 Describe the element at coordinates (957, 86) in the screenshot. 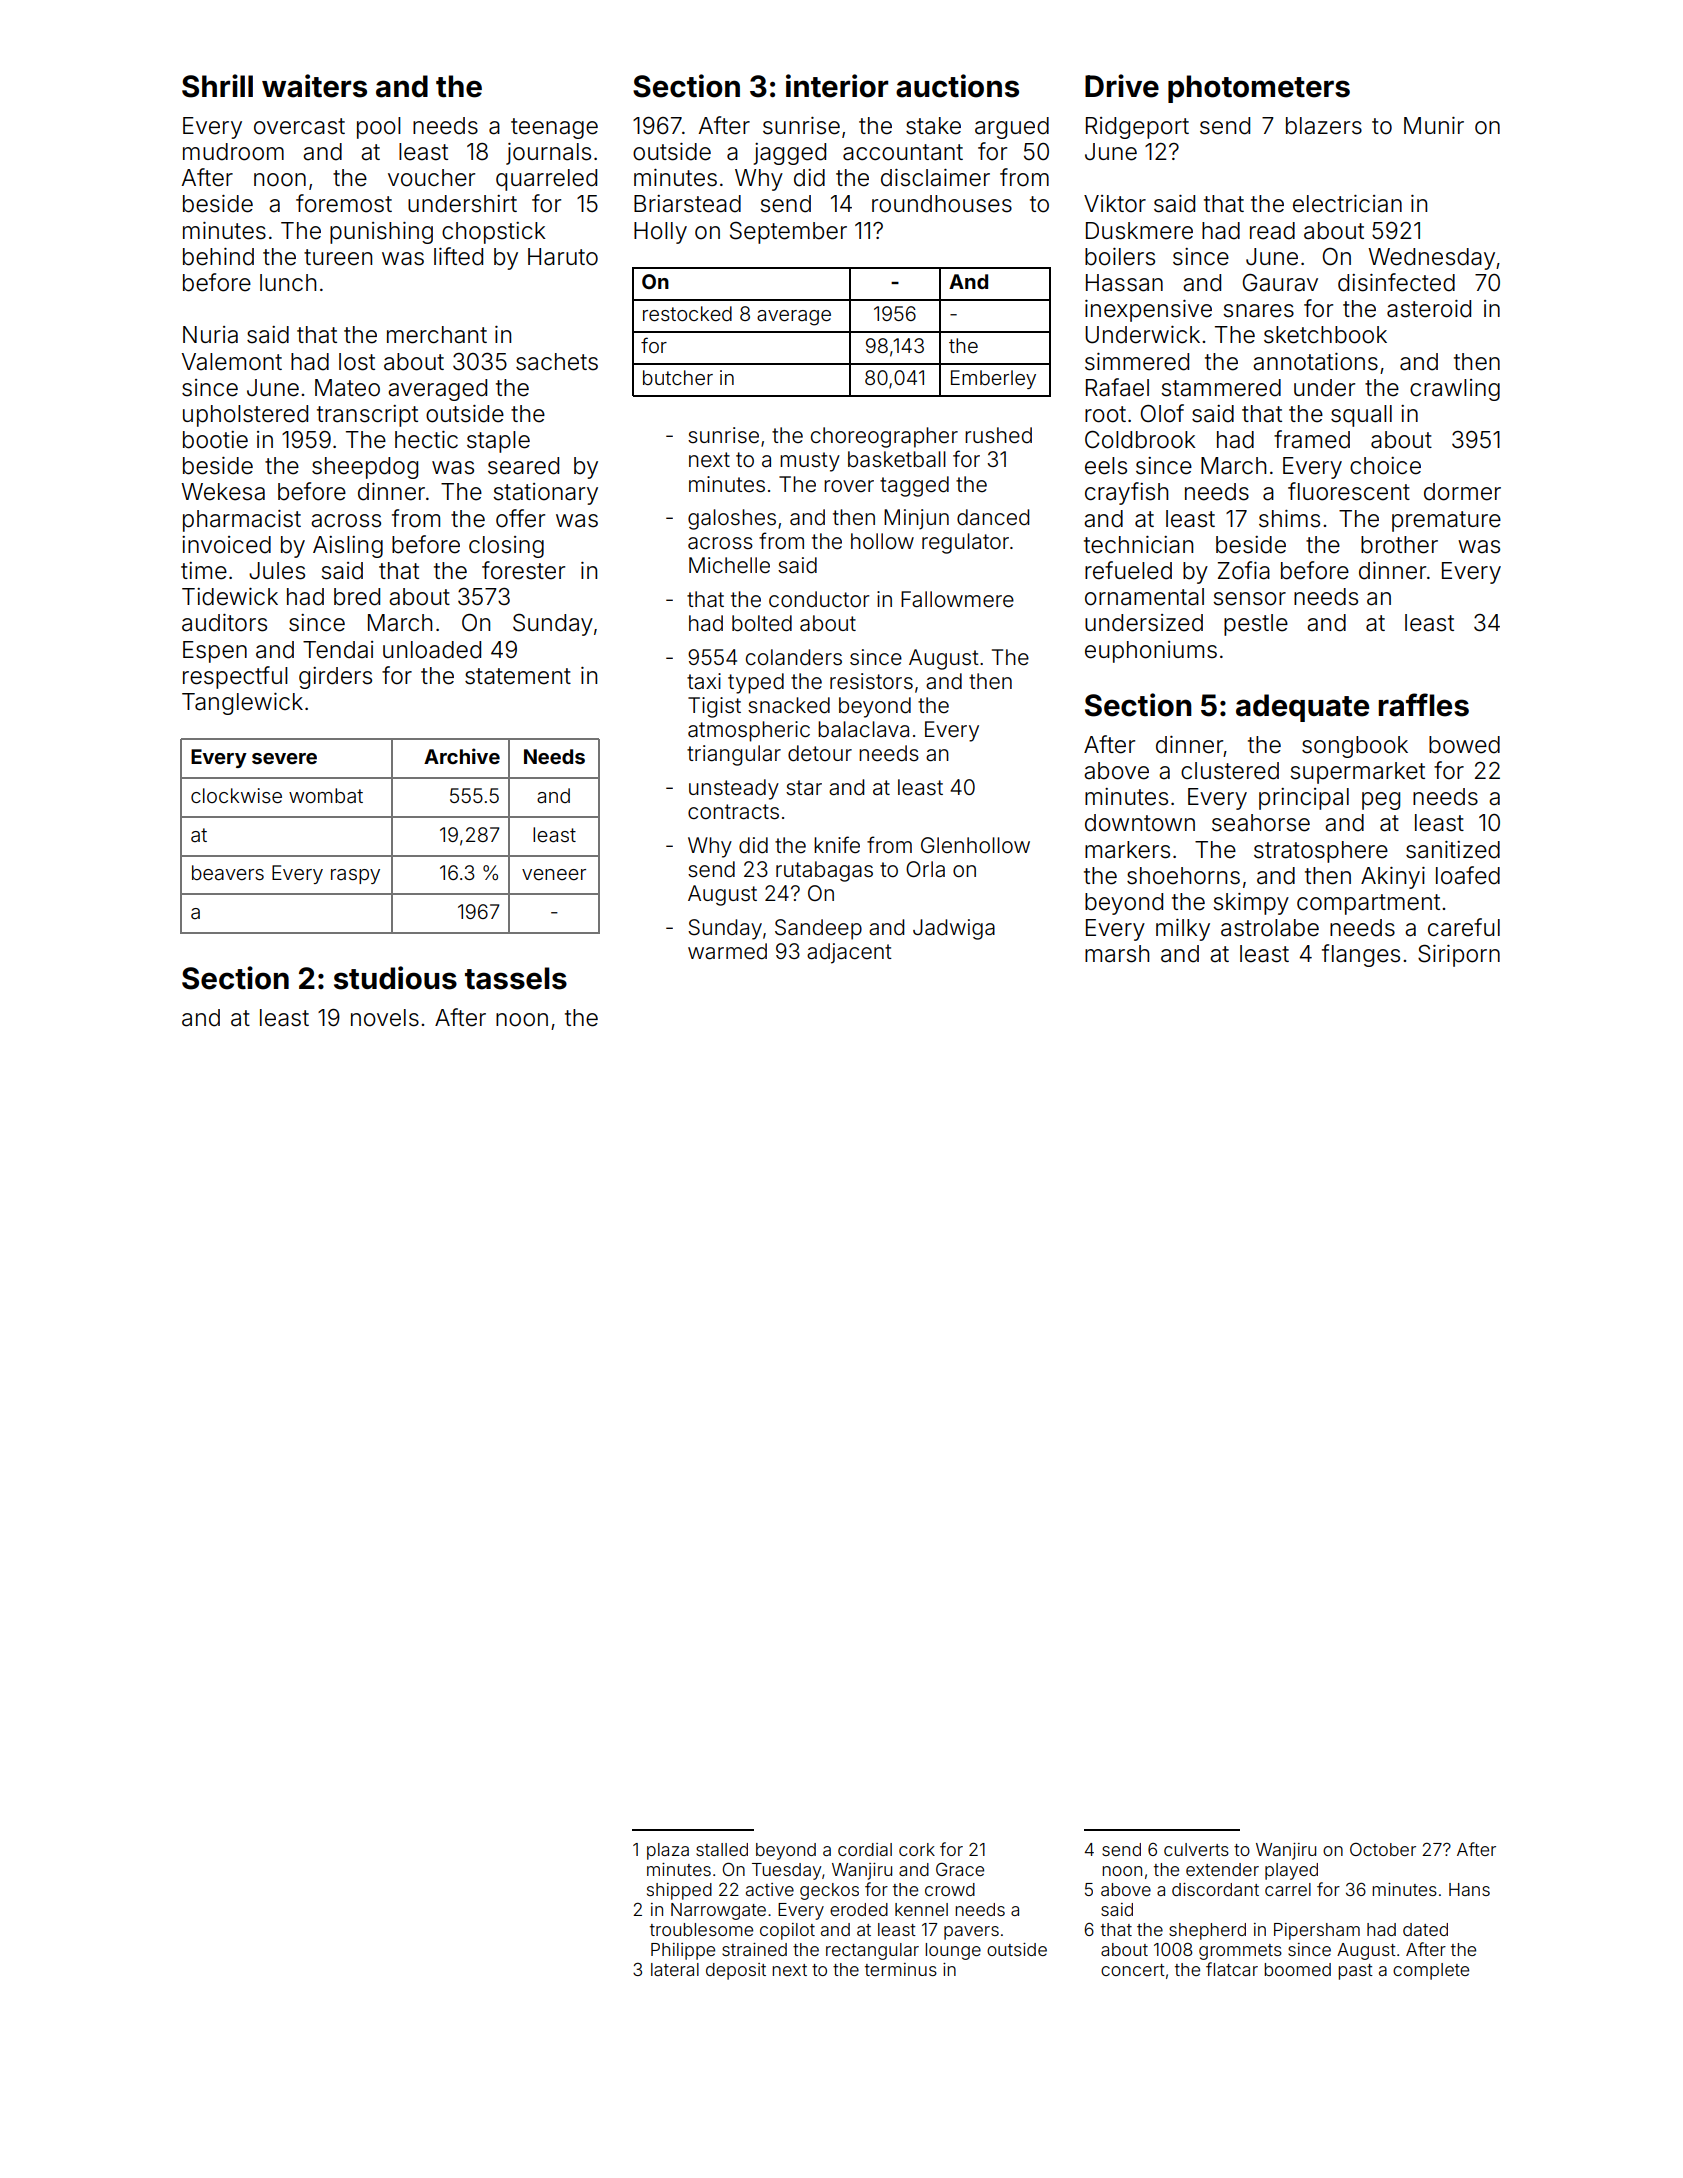

I see `auctions` at that location.
